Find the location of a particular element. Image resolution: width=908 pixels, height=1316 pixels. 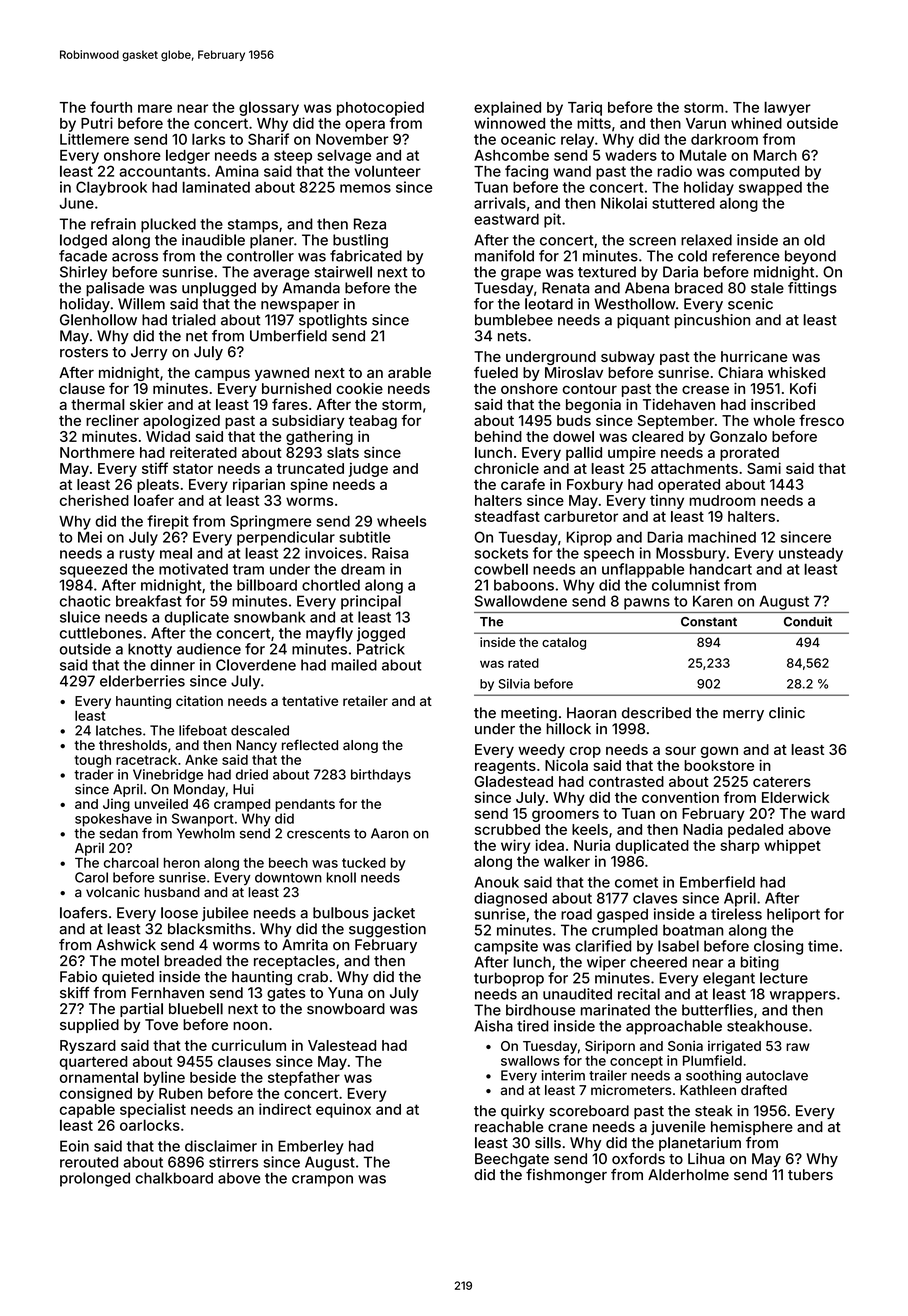

explained is located at coordinates (507, 108).
